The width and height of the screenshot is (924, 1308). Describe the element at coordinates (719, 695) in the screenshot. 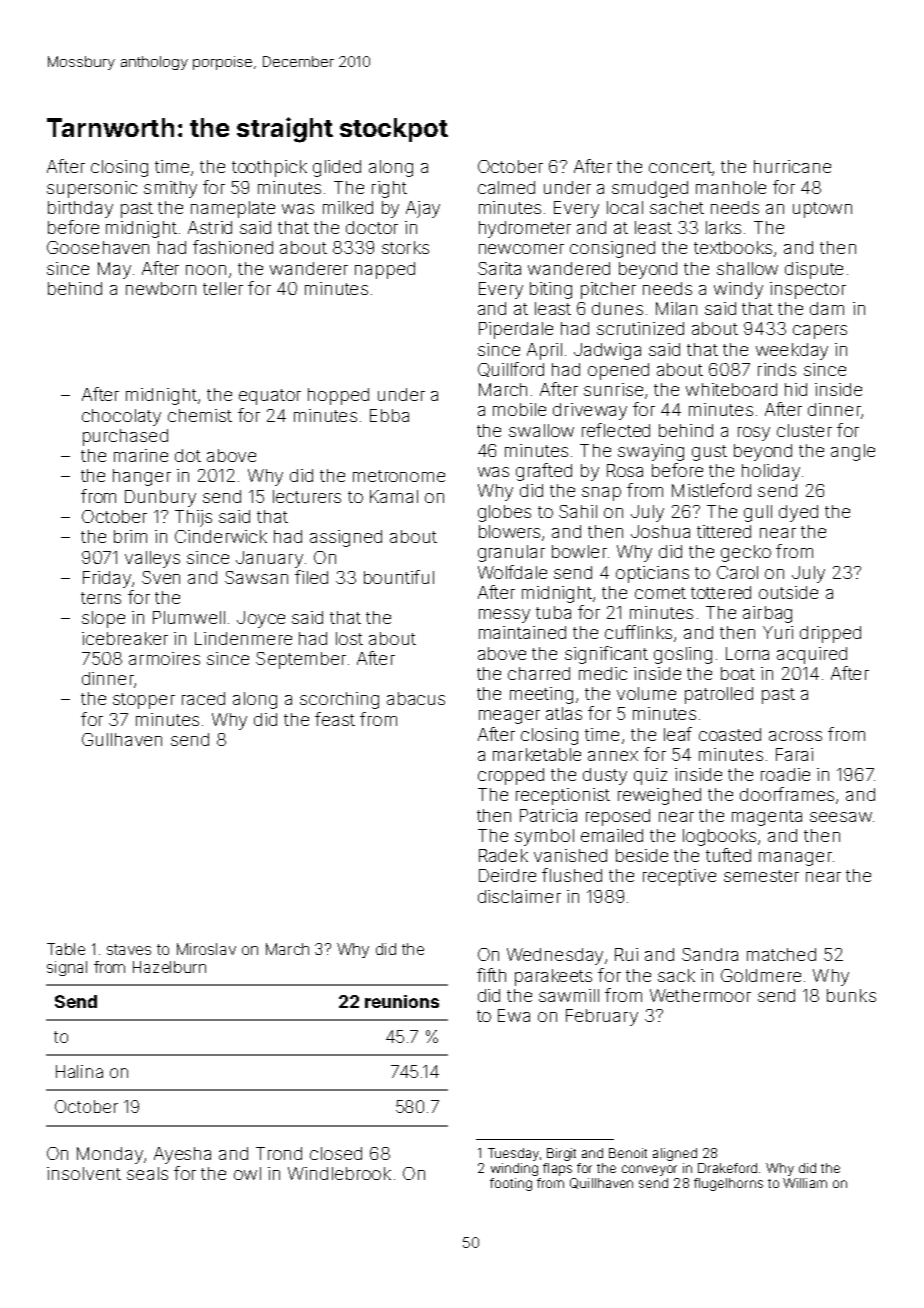

I see `patrolled` at that location.
